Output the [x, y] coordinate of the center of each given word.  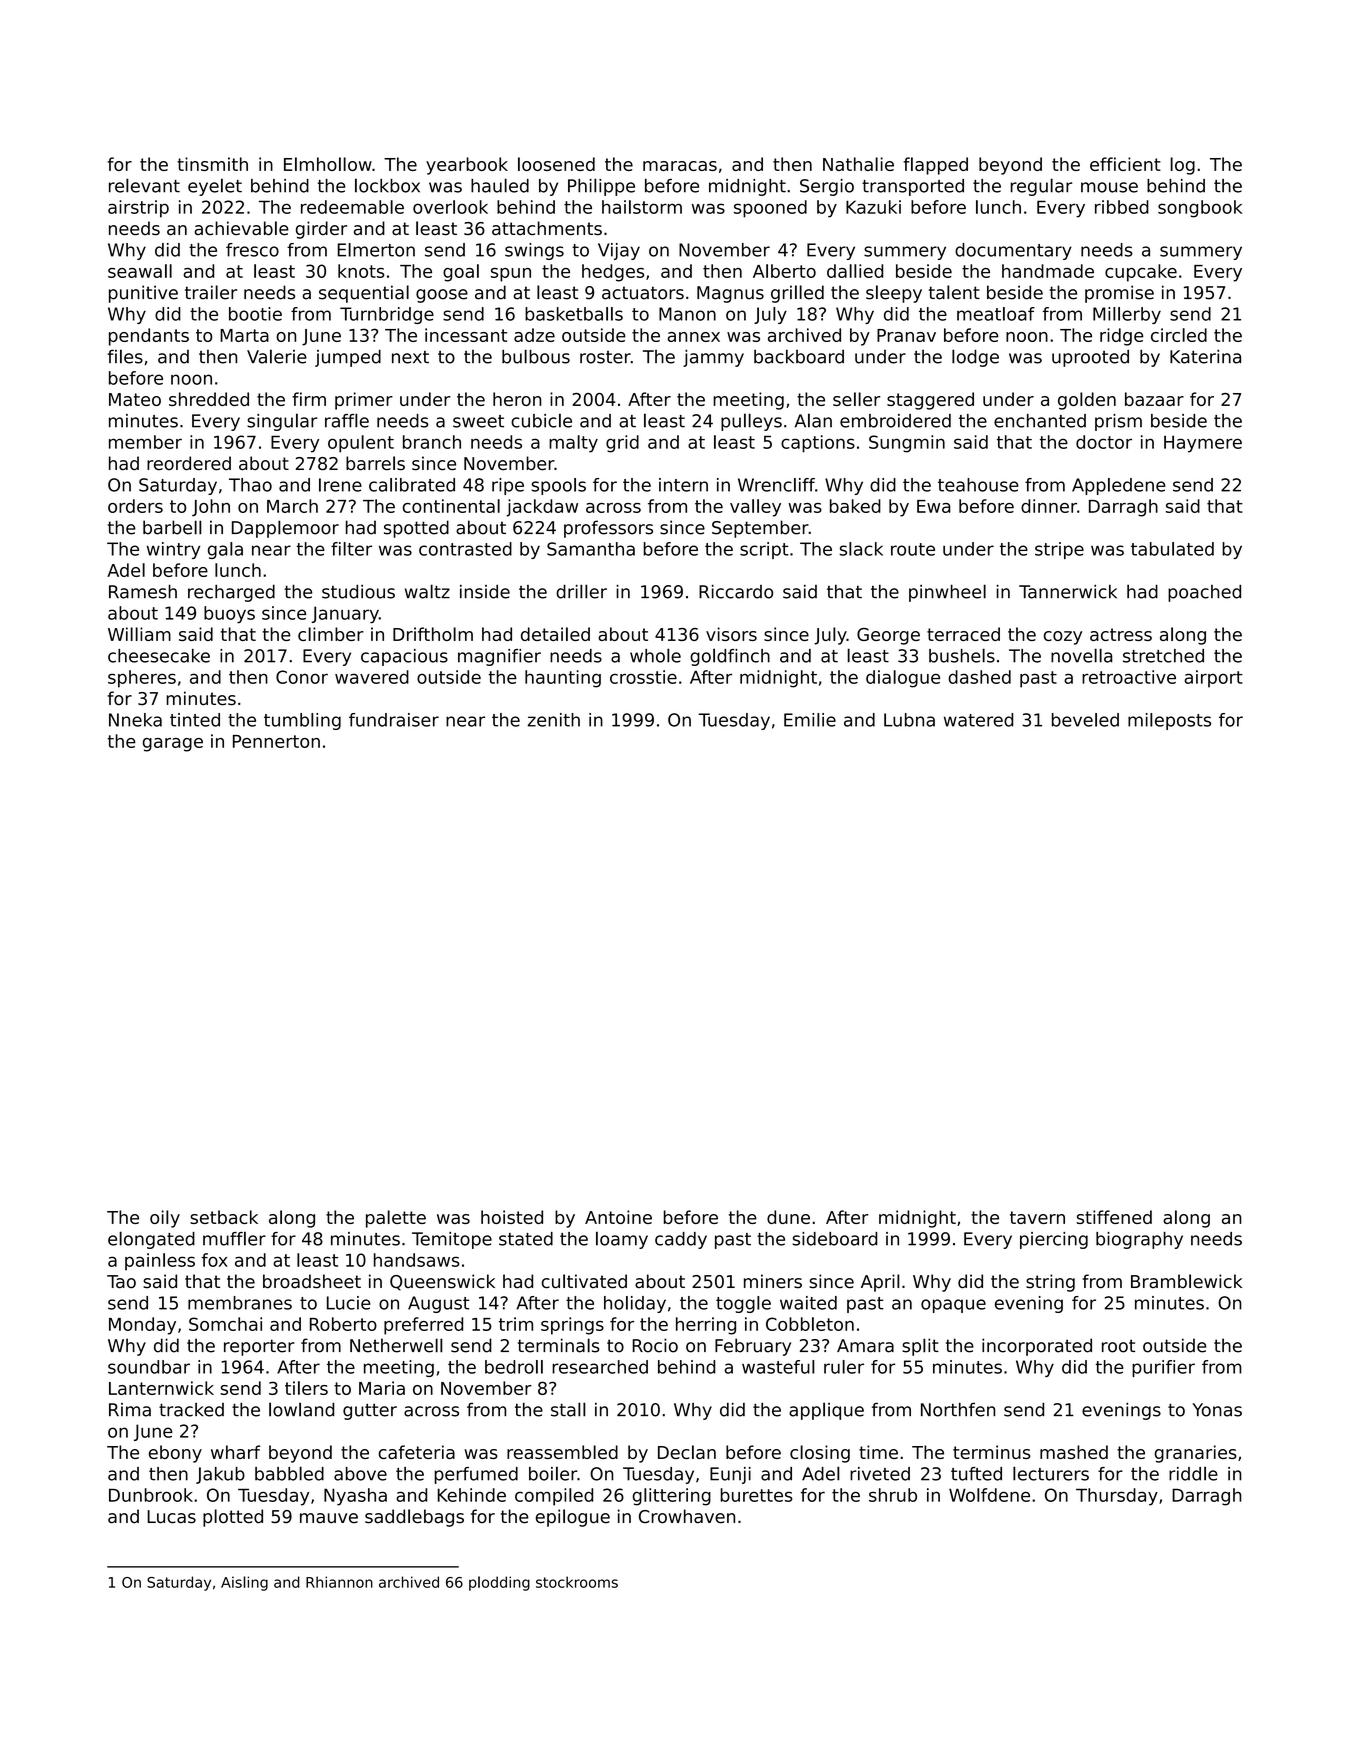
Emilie [810, 720]
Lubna [909, 720]
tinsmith [212, 164]
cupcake [1141, 273]
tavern [1037, 1217]
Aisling [244, 1583]
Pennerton [276, 741]
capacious [404, 657]
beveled [1085, 720]
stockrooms [577, 1582]
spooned [770, 209]
